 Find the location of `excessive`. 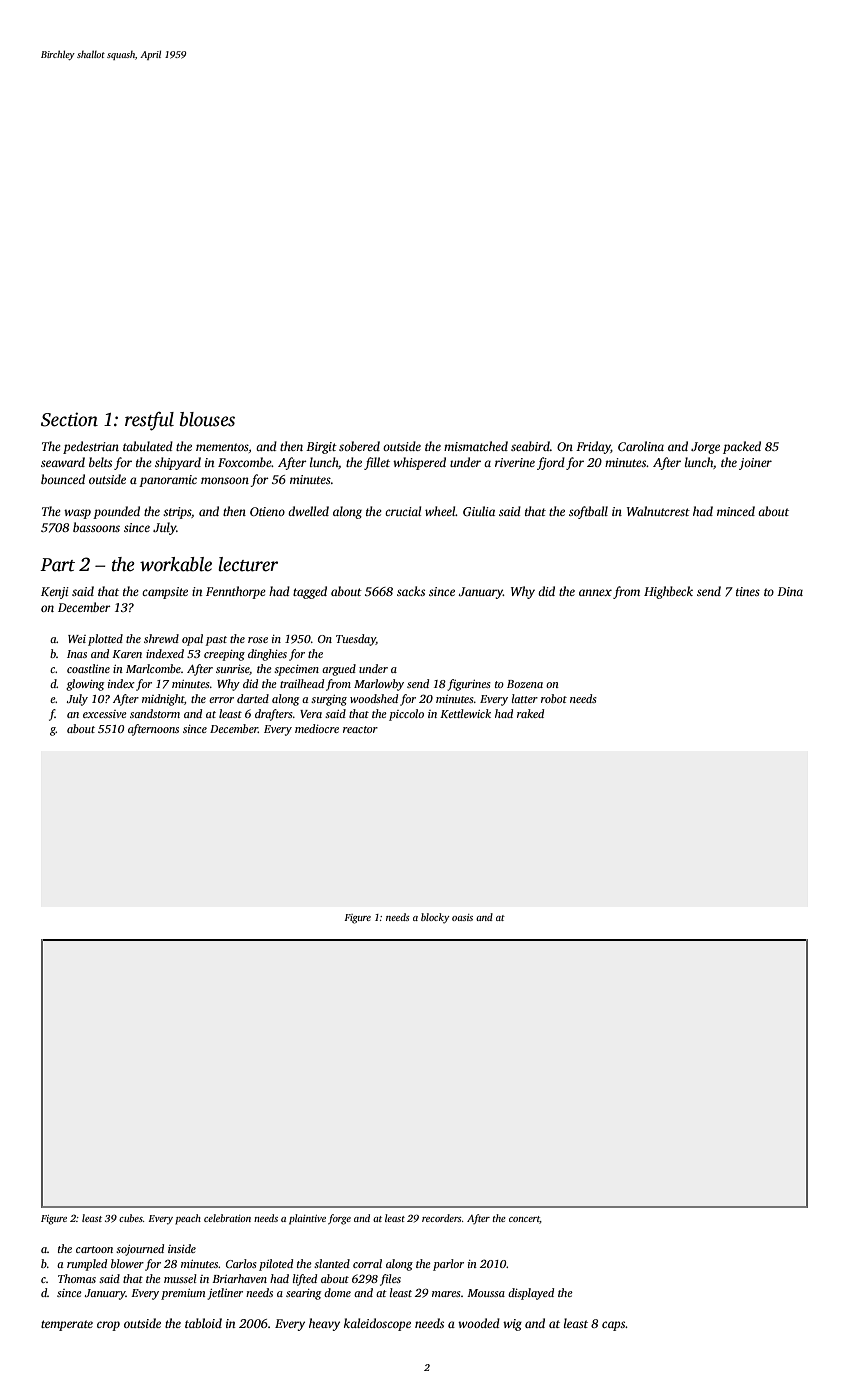

excessive is located at coordinates (105, 714).
